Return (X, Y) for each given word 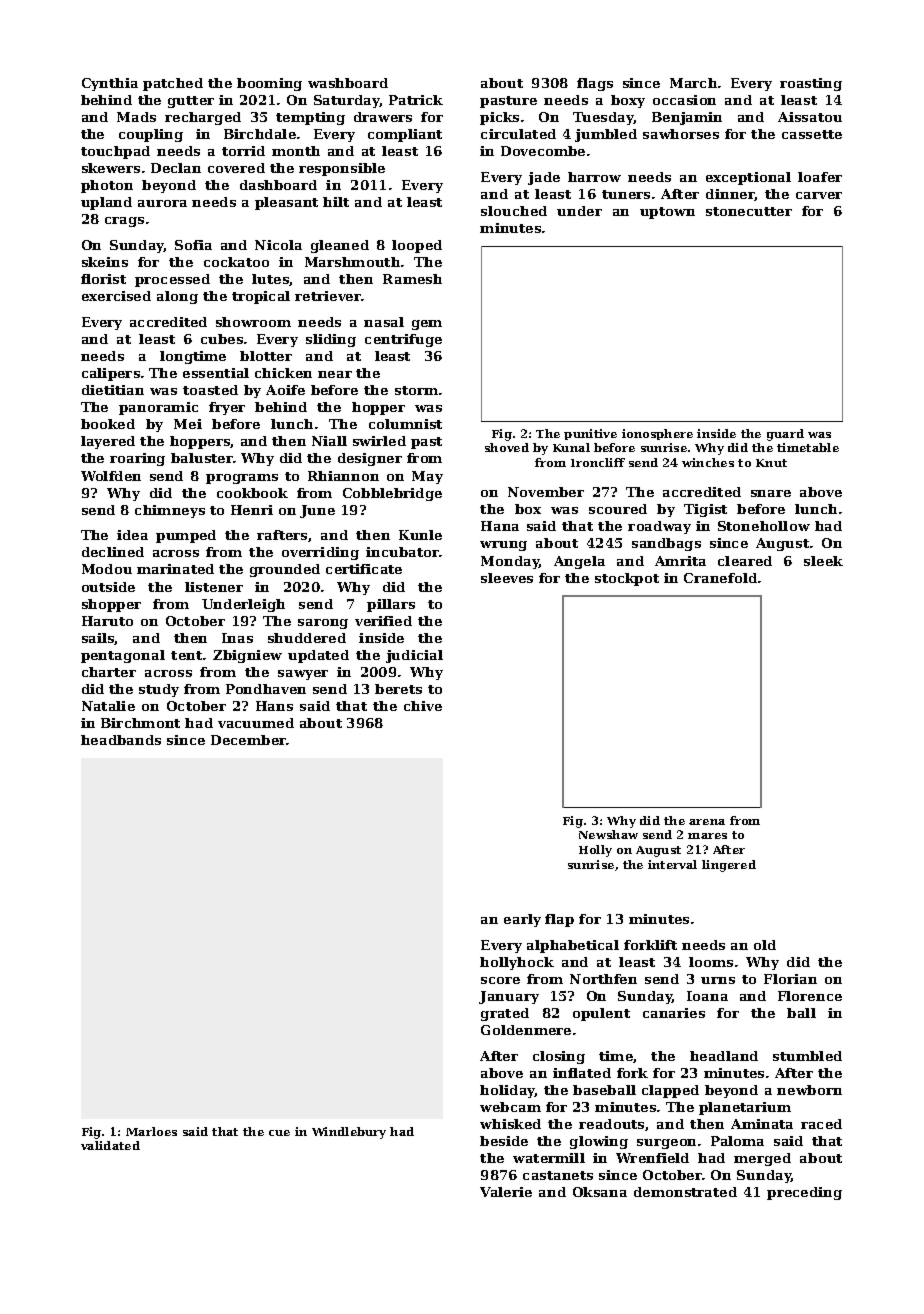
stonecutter (749, 211)
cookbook (252, 493)
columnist (405, 424)
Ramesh (412, 279)
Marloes (151, 1131)
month (296, 151)
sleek (823, 561)
